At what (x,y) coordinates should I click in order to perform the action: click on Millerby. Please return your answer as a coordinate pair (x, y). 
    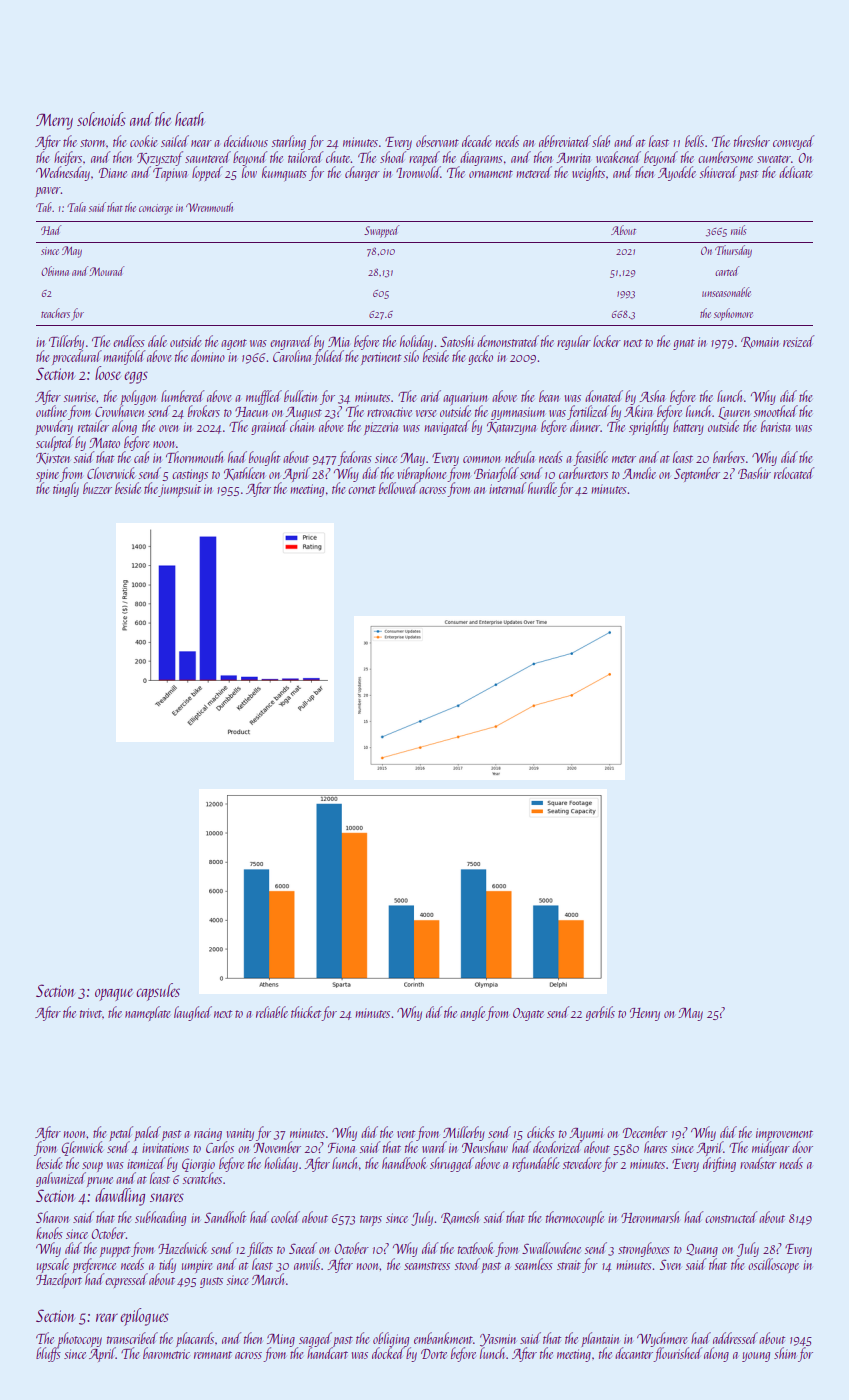
    Looking at the image, I should click on (464, 1133).
